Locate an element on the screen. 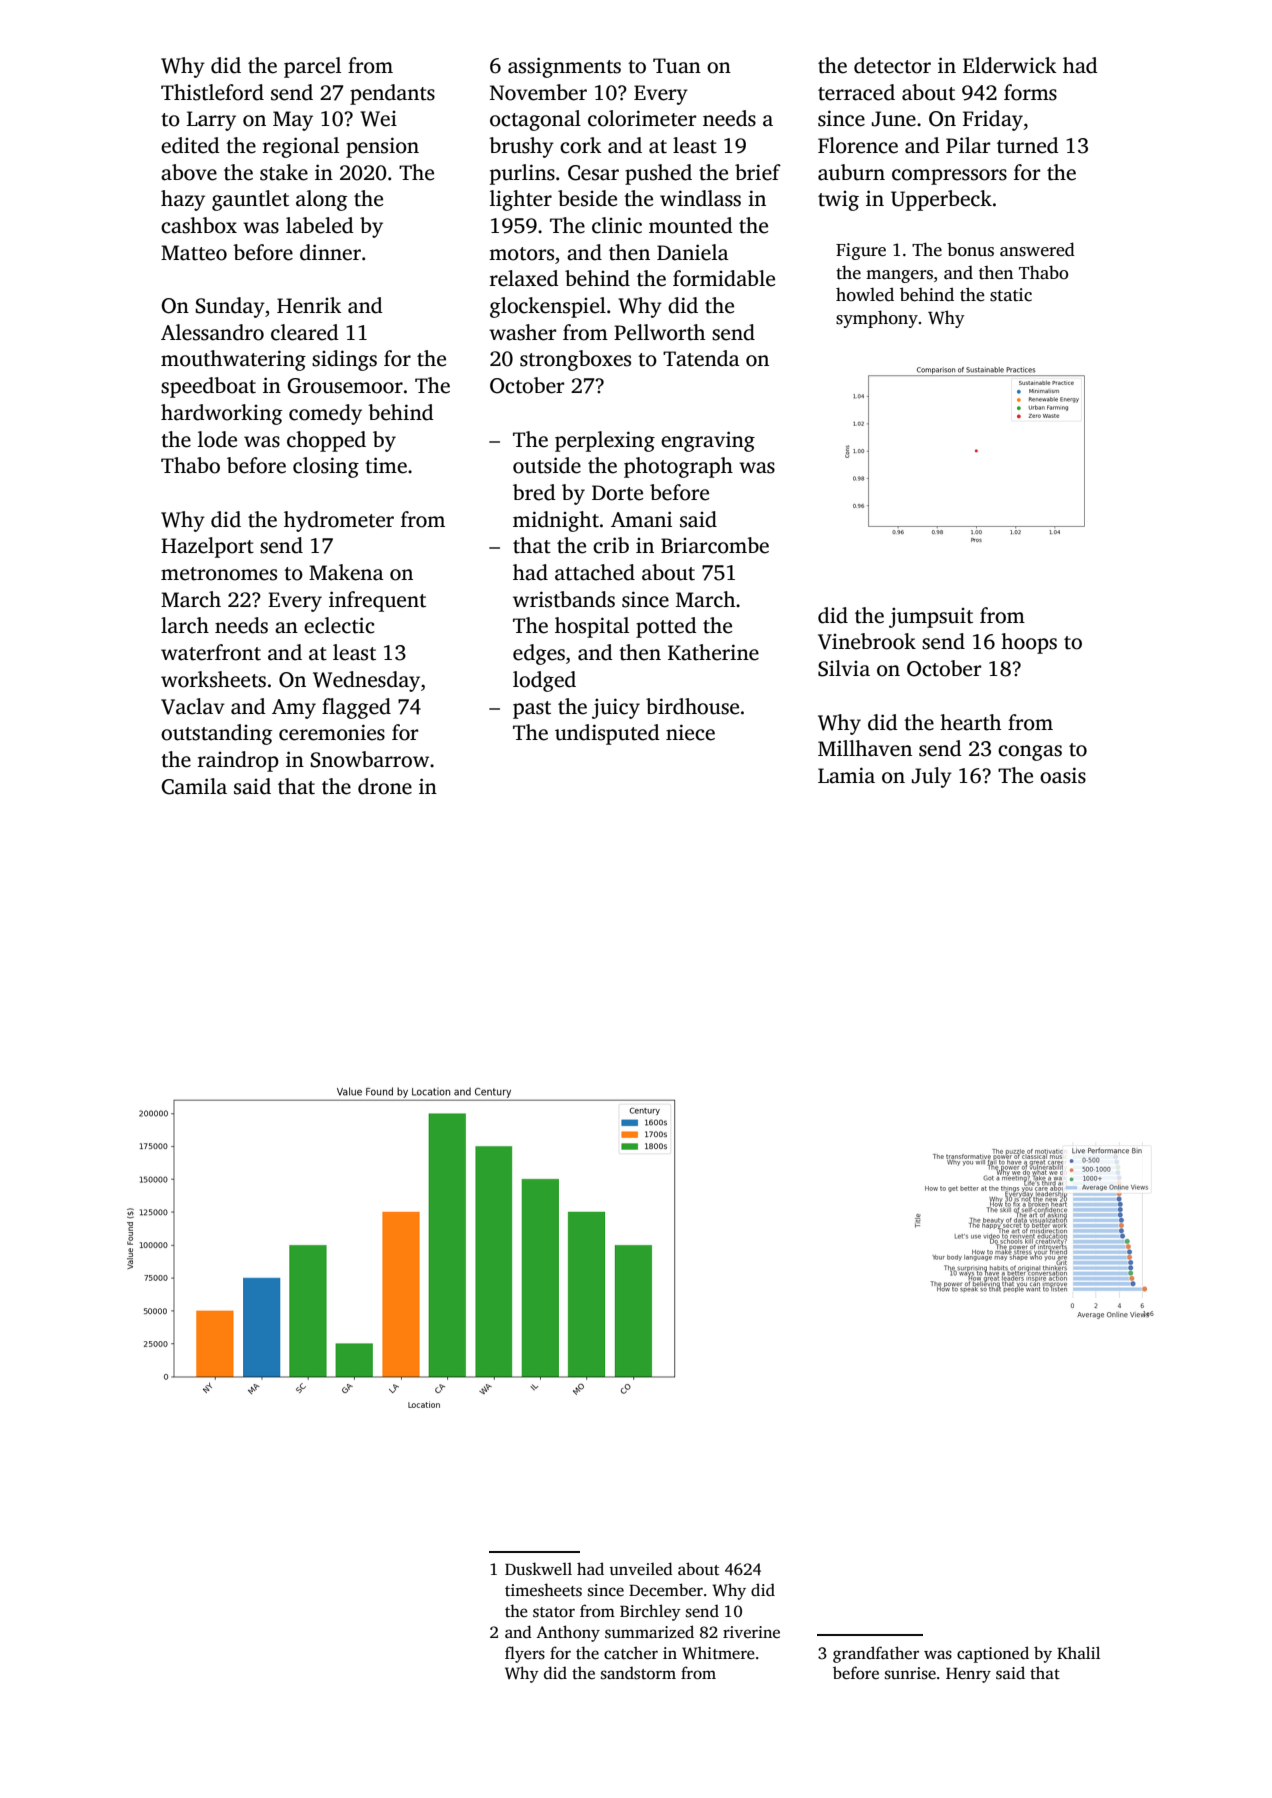 The height and width of the screenshot is (1798, 1272). unveiled is located at coordinates (641, 1569).
